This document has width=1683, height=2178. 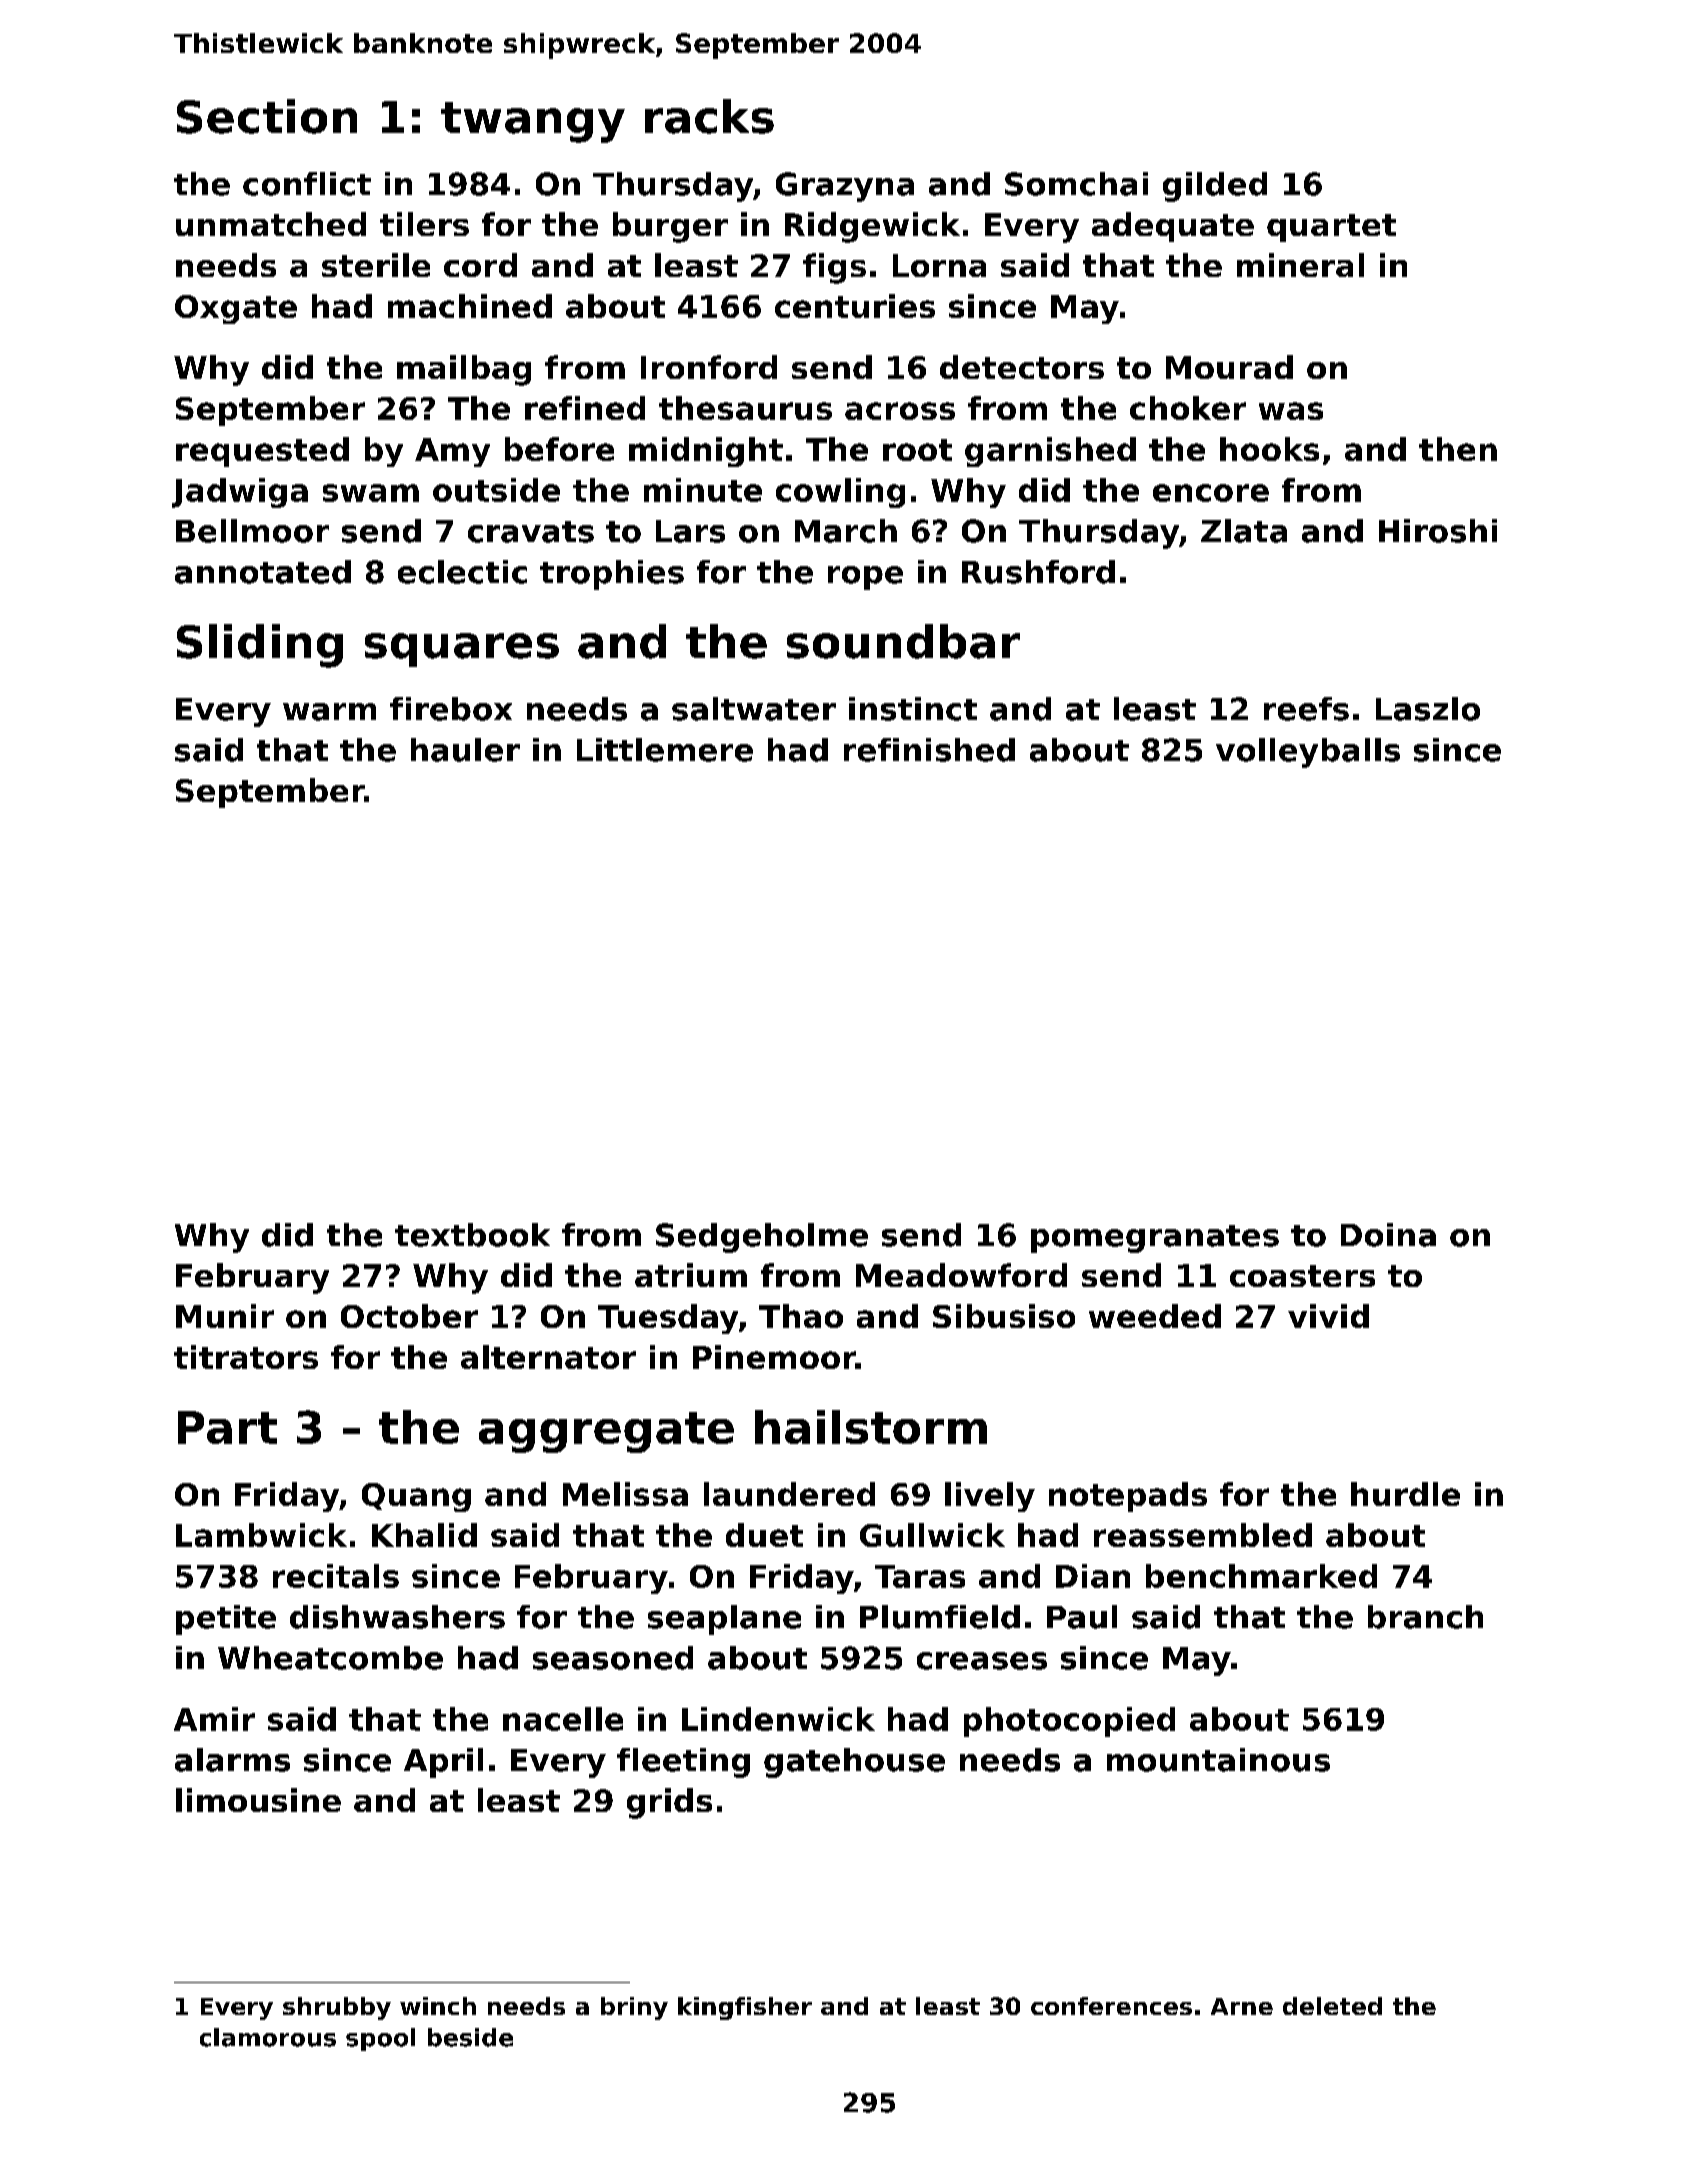 I want to click on Section, so click(x=267, y=116).
